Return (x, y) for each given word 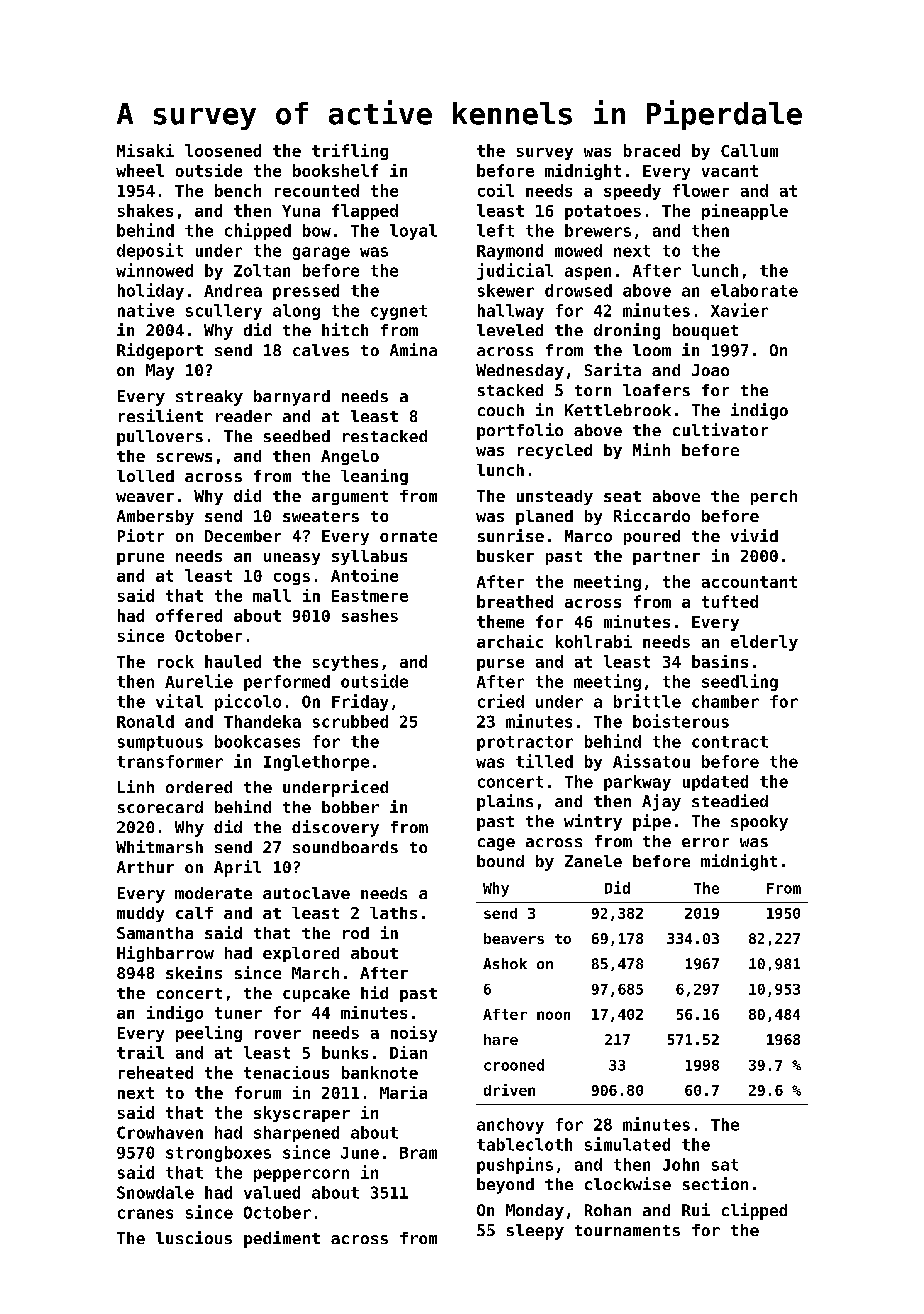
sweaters (321, 516)
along (296, 312)
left (495, 230)
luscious (194, 1237)
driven (509, 1090)
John (681, 1164)
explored (301, 954)
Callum (749, 150)
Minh (651, 449)
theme (500, 621)
